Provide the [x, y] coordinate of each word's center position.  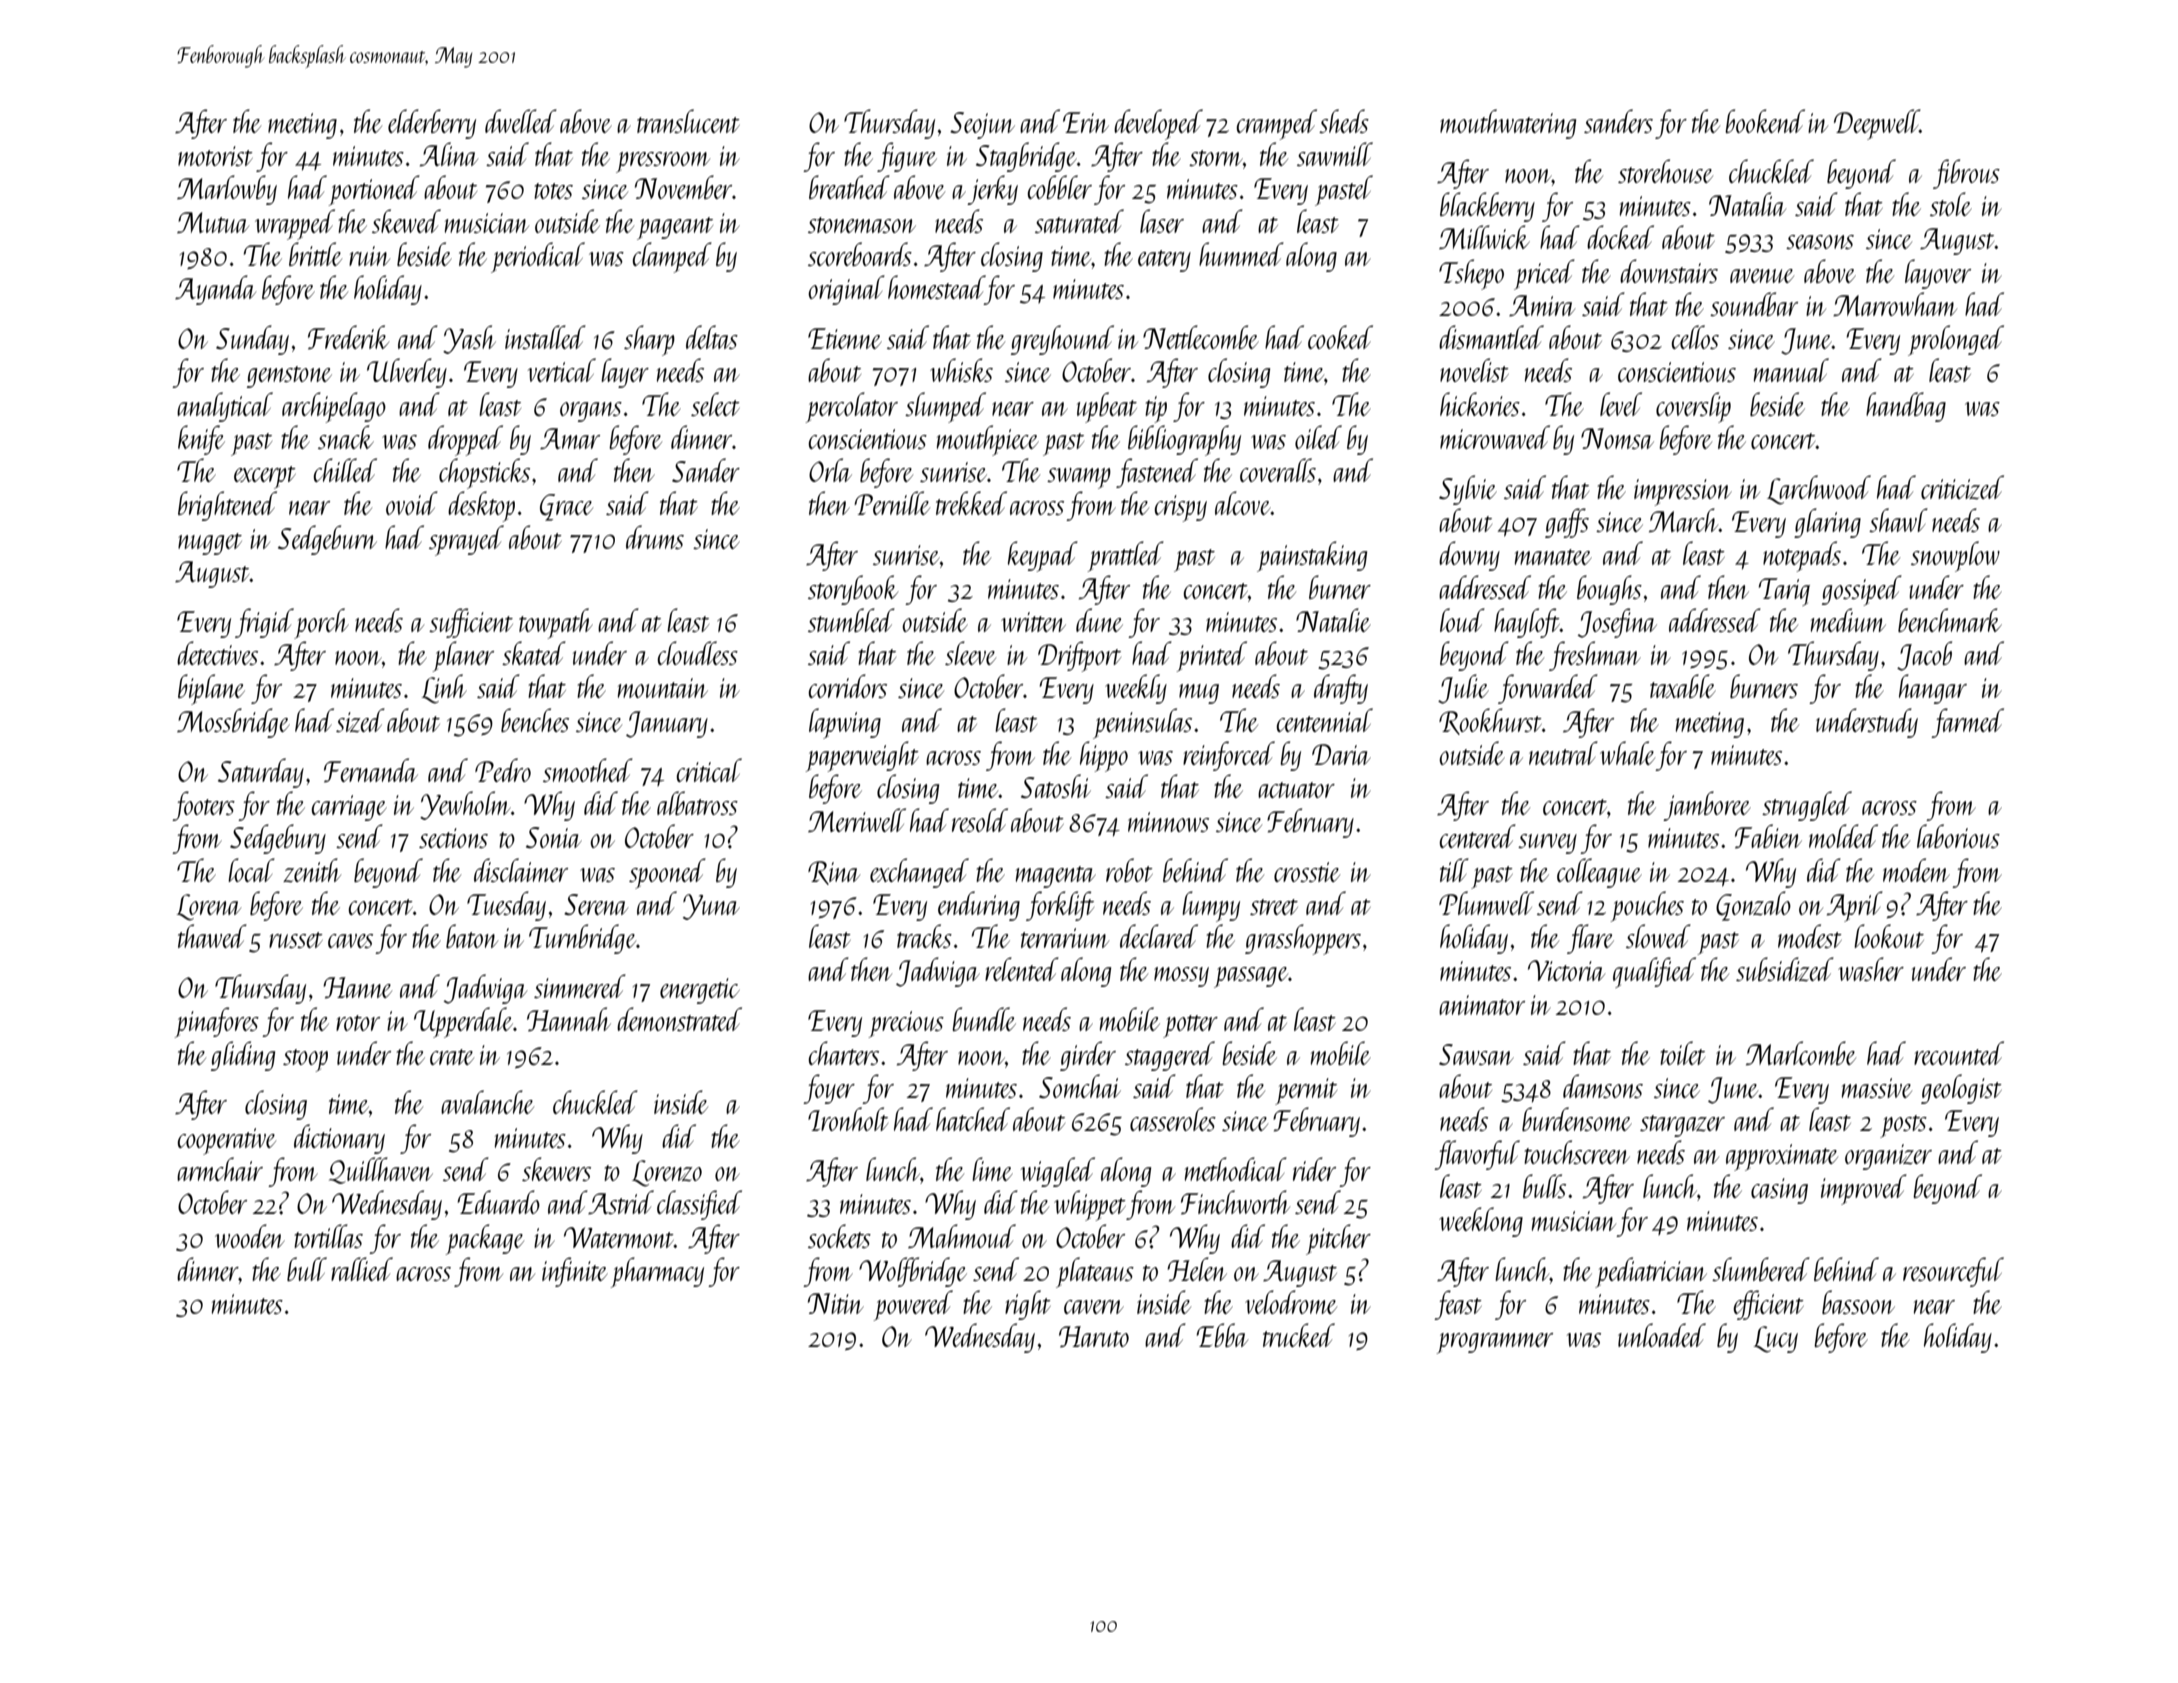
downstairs [1669, 271]
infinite [575, 1272]
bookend [1765, 121]
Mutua [213, 222]
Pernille [892, 503]
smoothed [588, 770]
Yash [469, 339]
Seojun [982, 125]
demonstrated [679, 1019]
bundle [984, 1019]
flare [1590, 939]
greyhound [1062, 340]
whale [1627, 753]
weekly [1136, 689]
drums [655, 537]
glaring [1827, 523]
